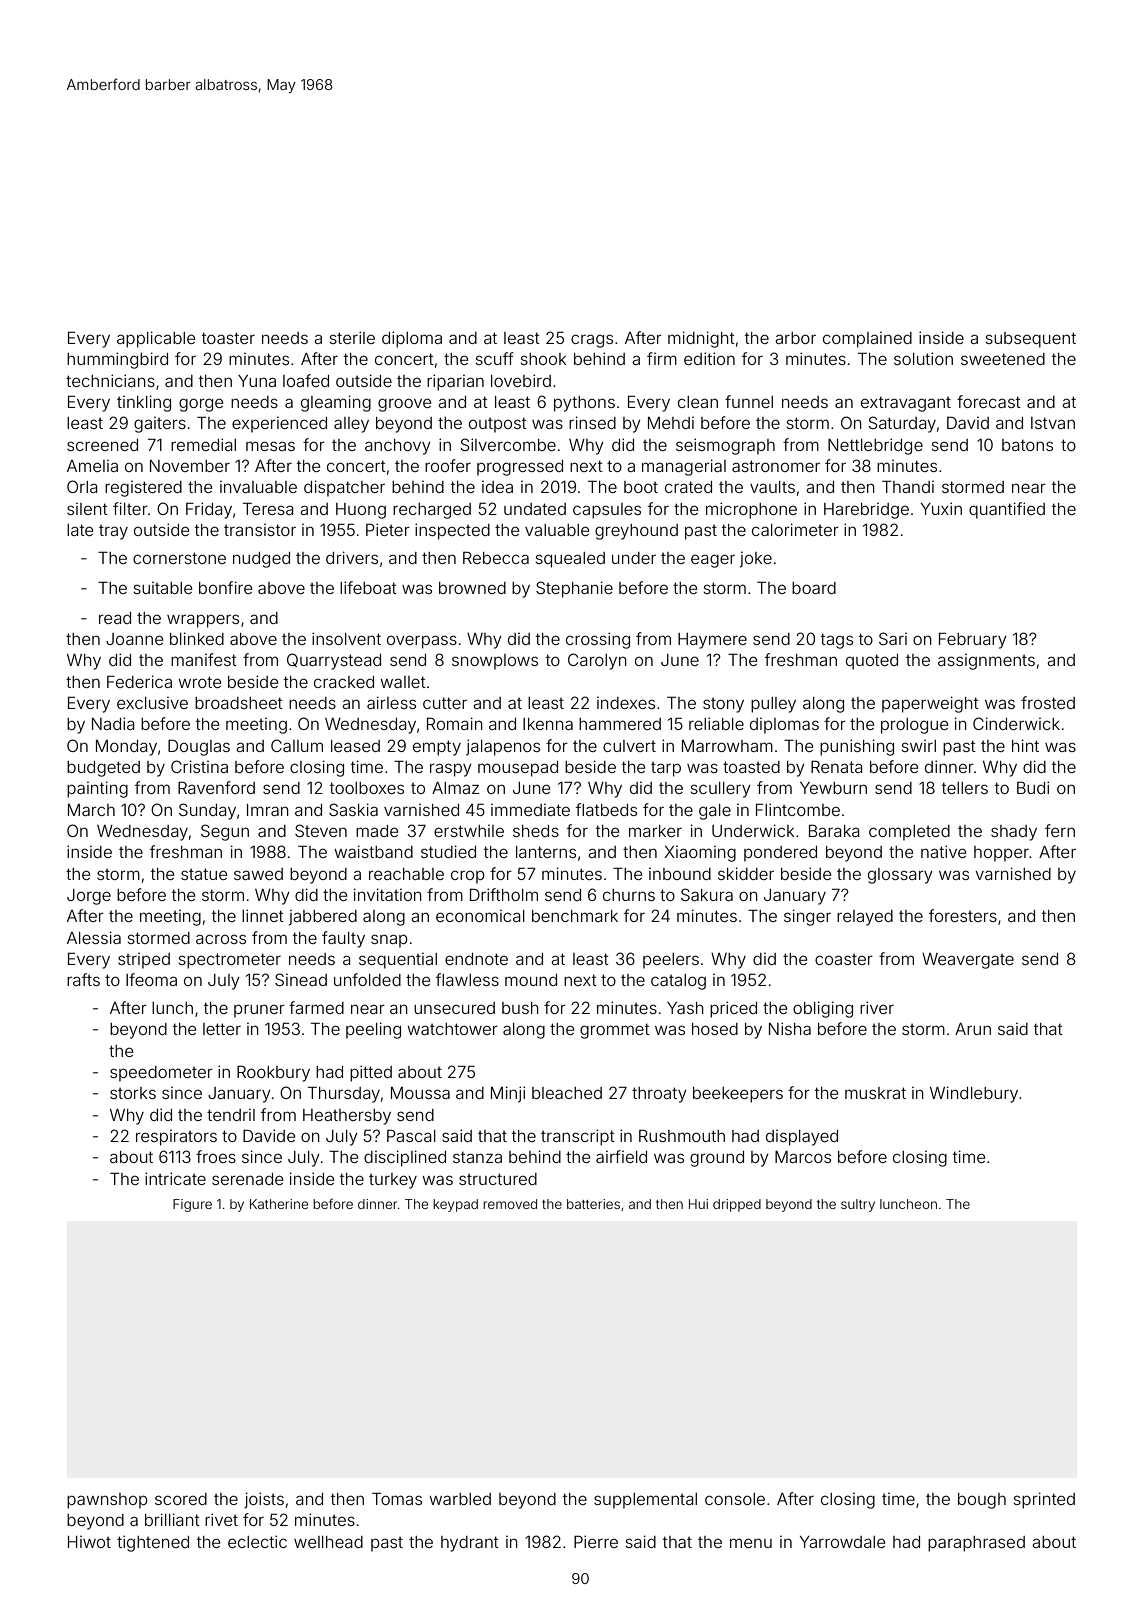 The height and width of the image is (1616, 1143). Describe the element at coordinates (963, 915) in the image. I see `foresters` at that location.
